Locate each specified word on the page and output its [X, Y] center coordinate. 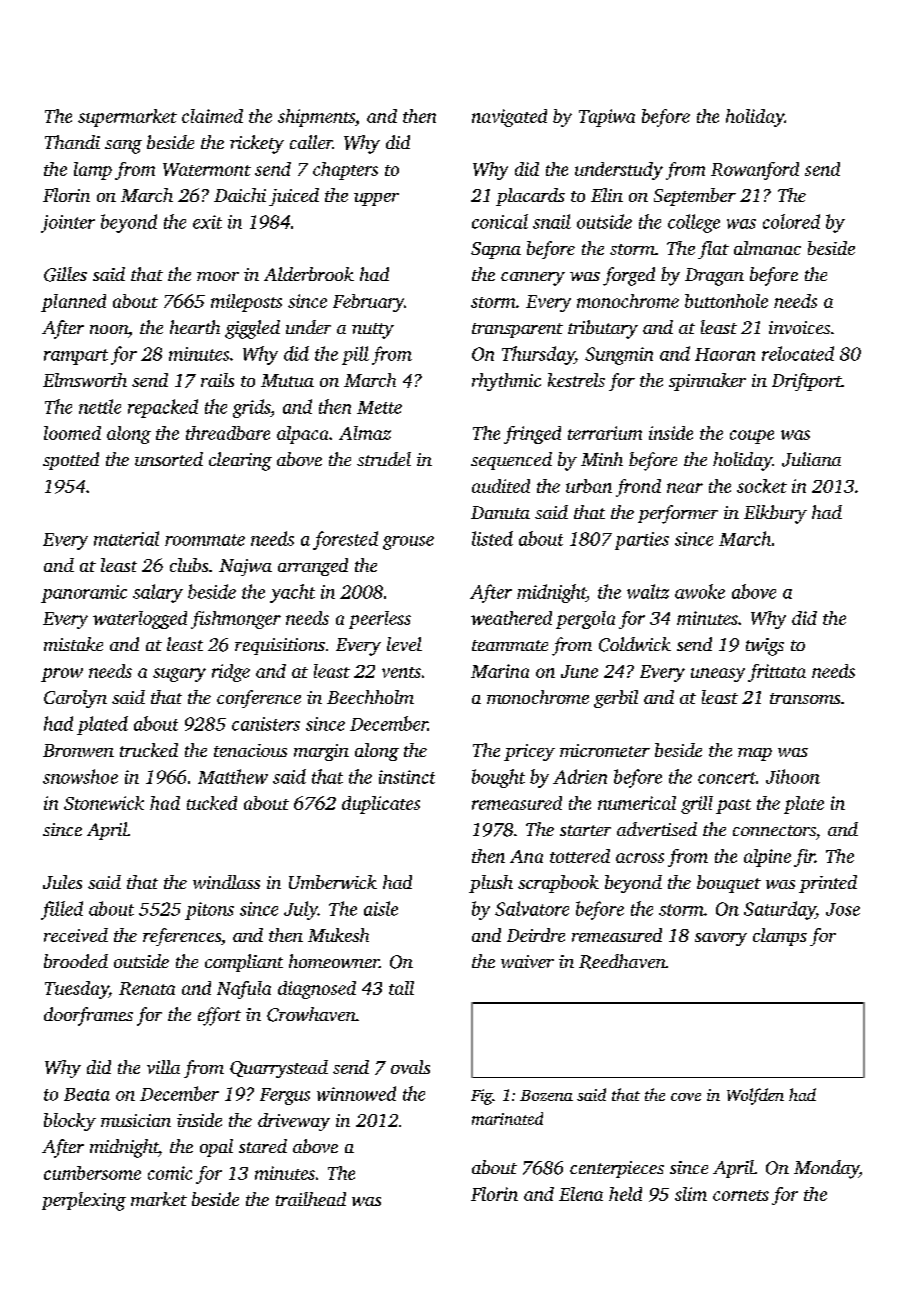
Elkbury [775, 514]
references [182, 937]
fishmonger [236, 620]
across [640, 858]
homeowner [334, 961]
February [368, 303]
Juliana [811, 459]
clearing [240, 461]
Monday [826, 1169]
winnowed [356, 1093]
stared [263, 1146]
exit [207, 222]
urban [589, 486]
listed [492, 538]
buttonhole [726, 301]
